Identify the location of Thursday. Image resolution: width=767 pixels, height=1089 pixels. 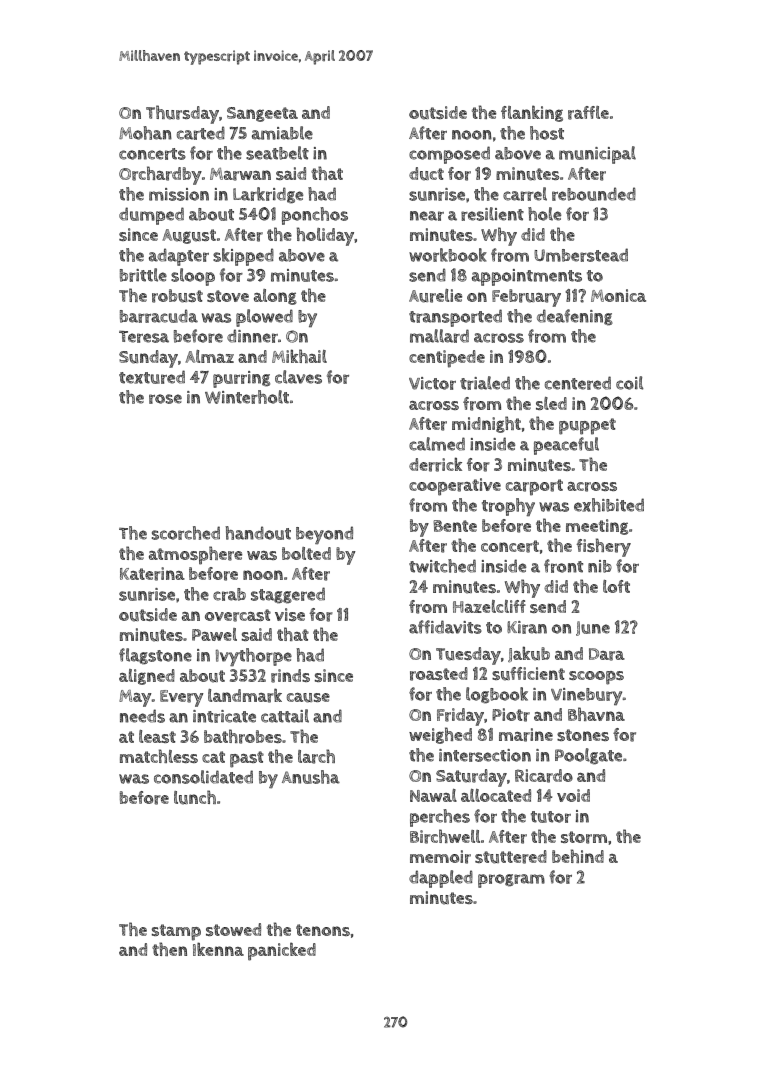
(182, 114).
